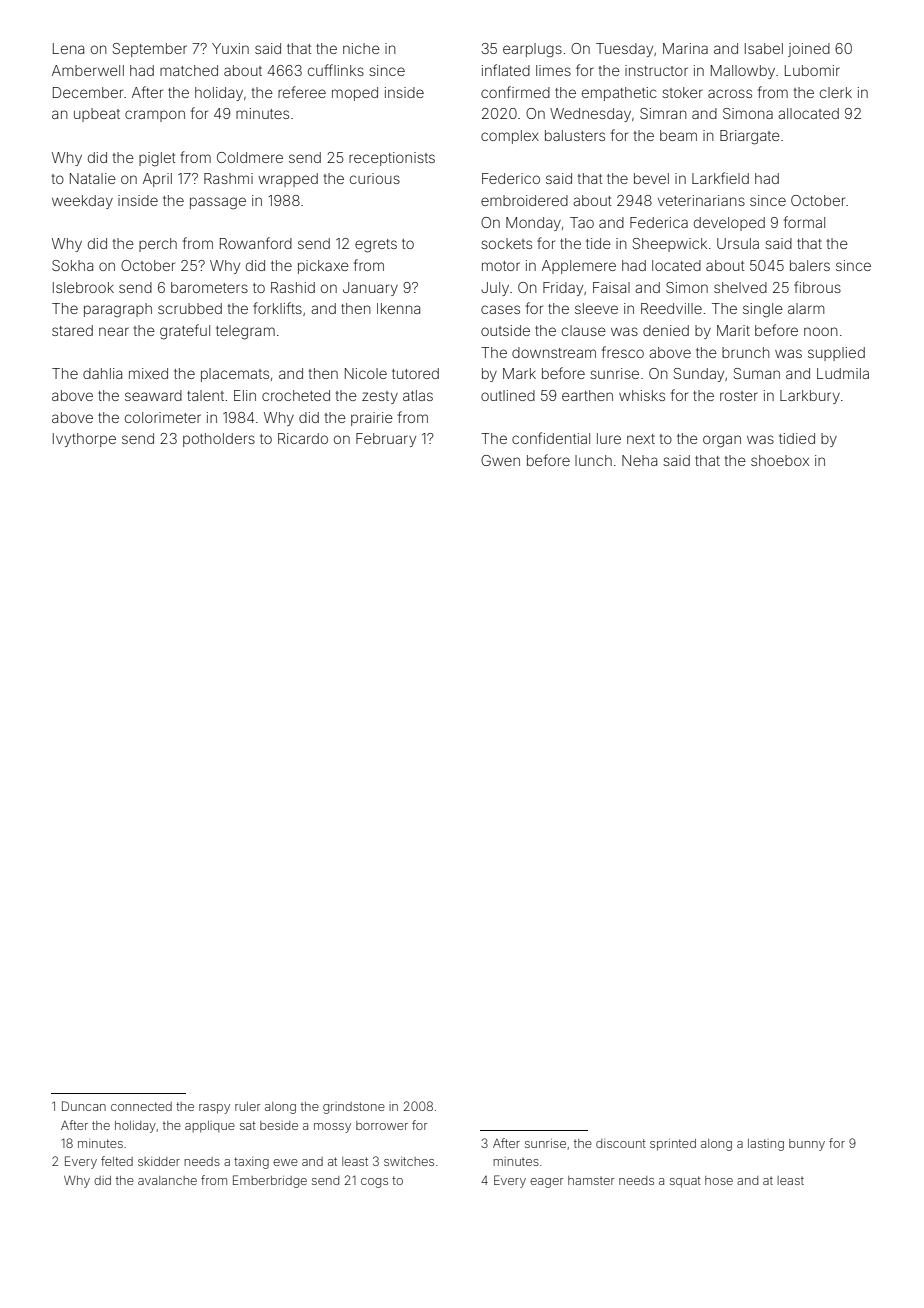 Image resolution: width=924 pixels, height=1308 pixels. I want to click on bunny, so click(807, 1145).
